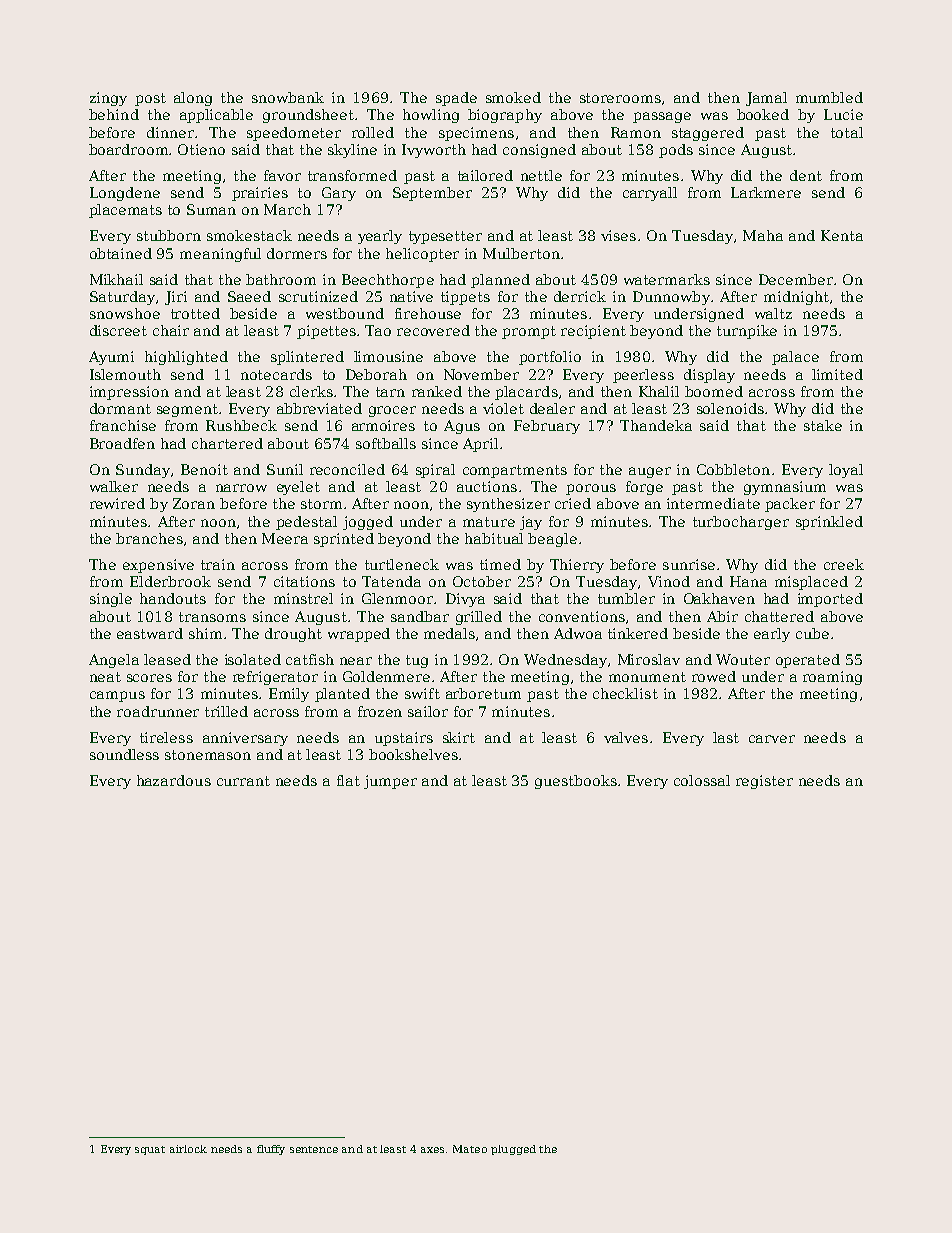  What do you see at coordinates (766, 192) in the screenshot?
I see `Larkmere` at bounding box center [766, 192].
